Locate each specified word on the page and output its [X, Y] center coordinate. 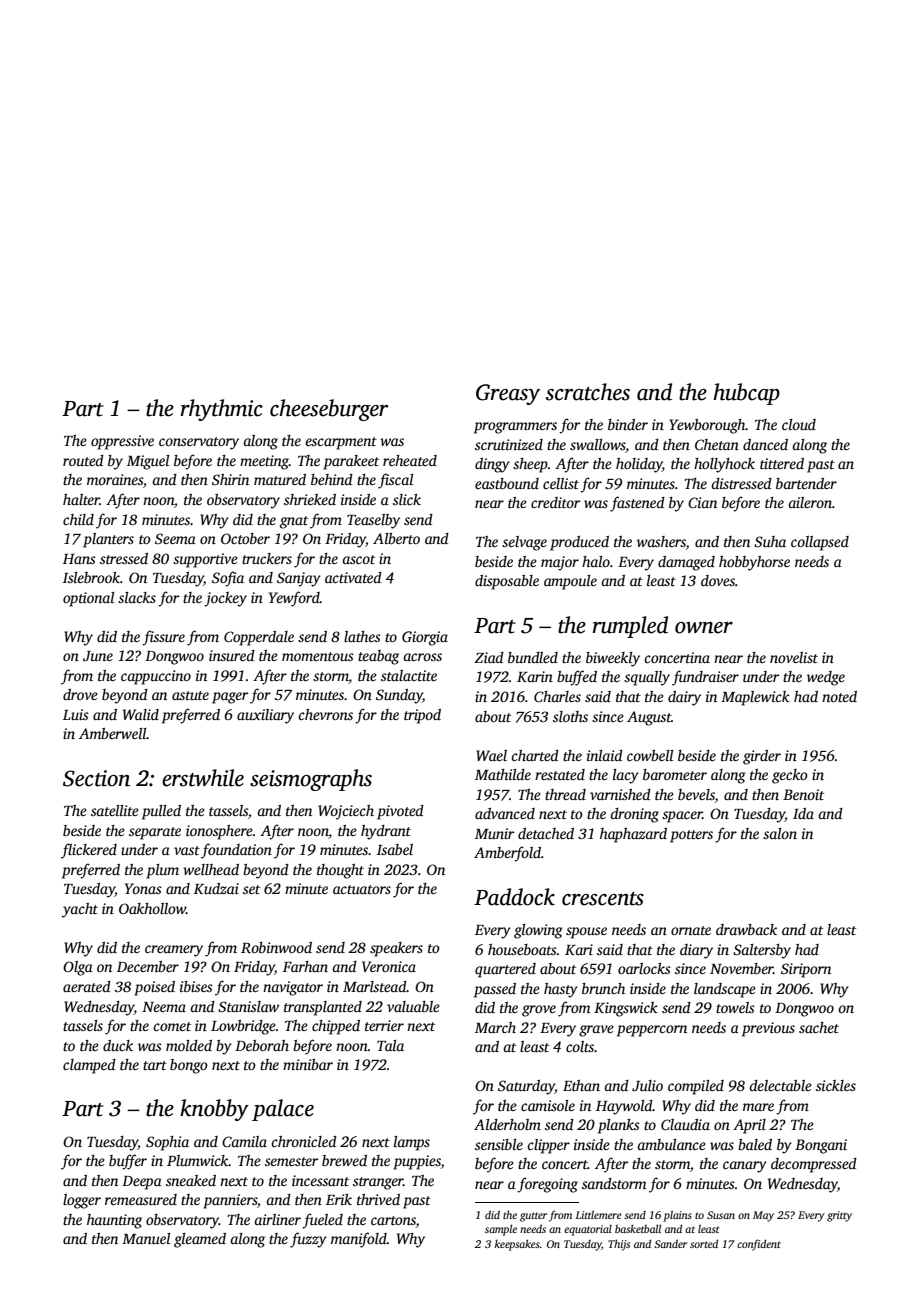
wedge [826, 678]
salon [780, 833]
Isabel [395, 849]
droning [634, 815]
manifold [359, 1240]
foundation [236, 851]
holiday [639, 465]
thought [340, 871]
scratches [588, 392]
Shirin [230, 479]
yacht [80, 910]
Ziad [489, 657]
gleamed [200, 1240]
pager [230, 698]
